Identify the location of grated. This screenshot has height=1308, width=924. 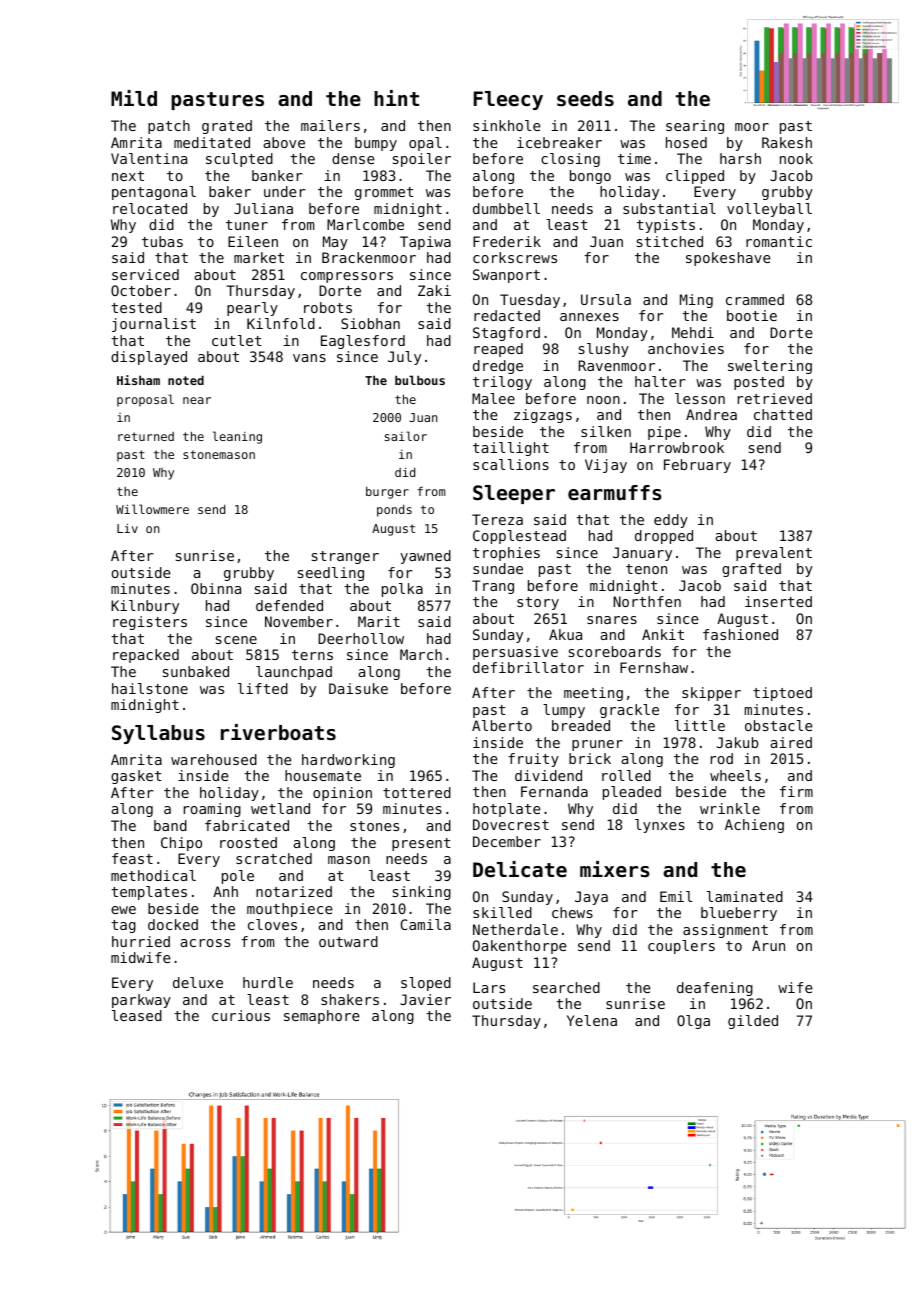
(227, 127).
